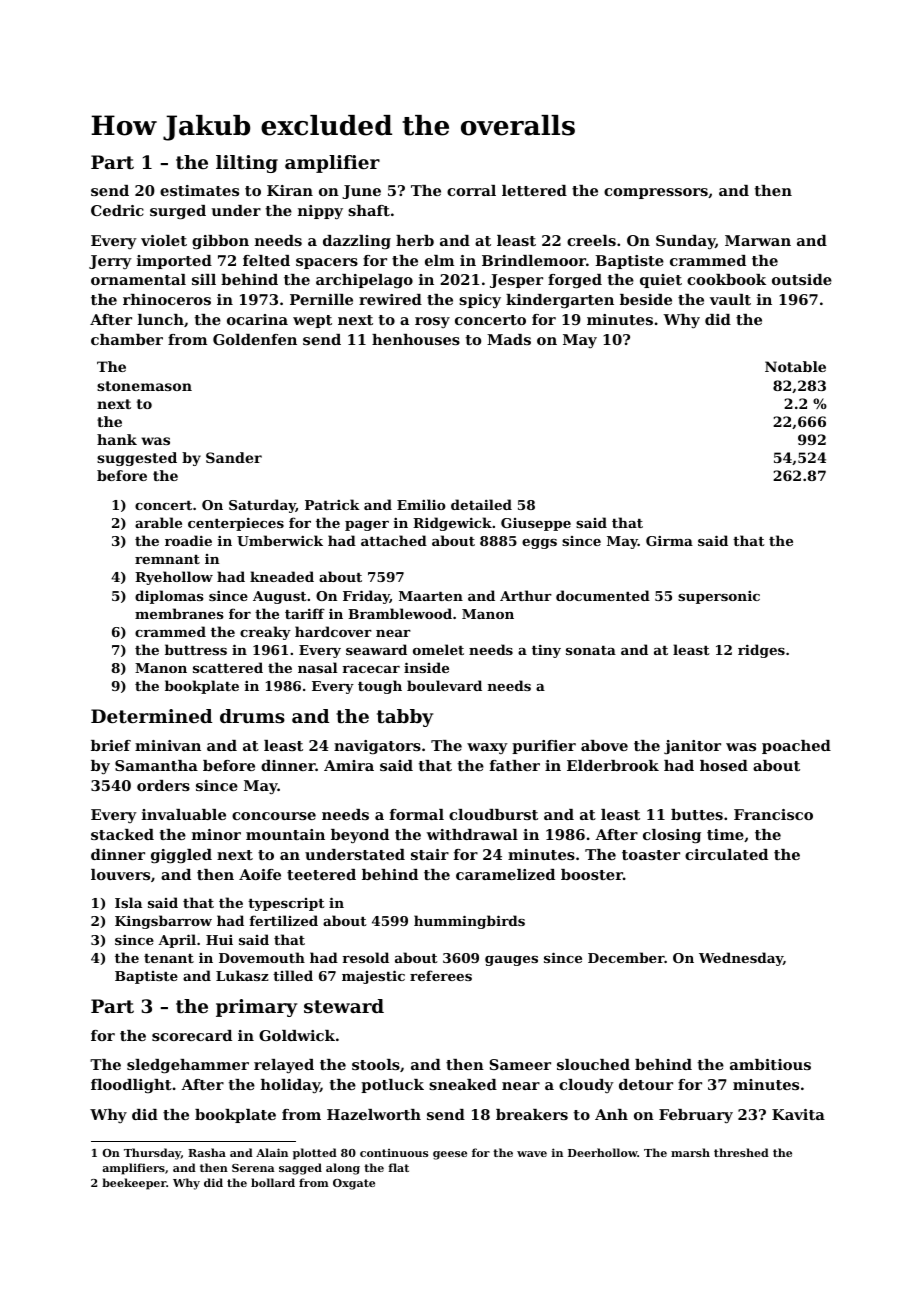 Image resolution: width=924 pixels, height=1308 pixels. I want to click on Maarten, so click(431, 596).
